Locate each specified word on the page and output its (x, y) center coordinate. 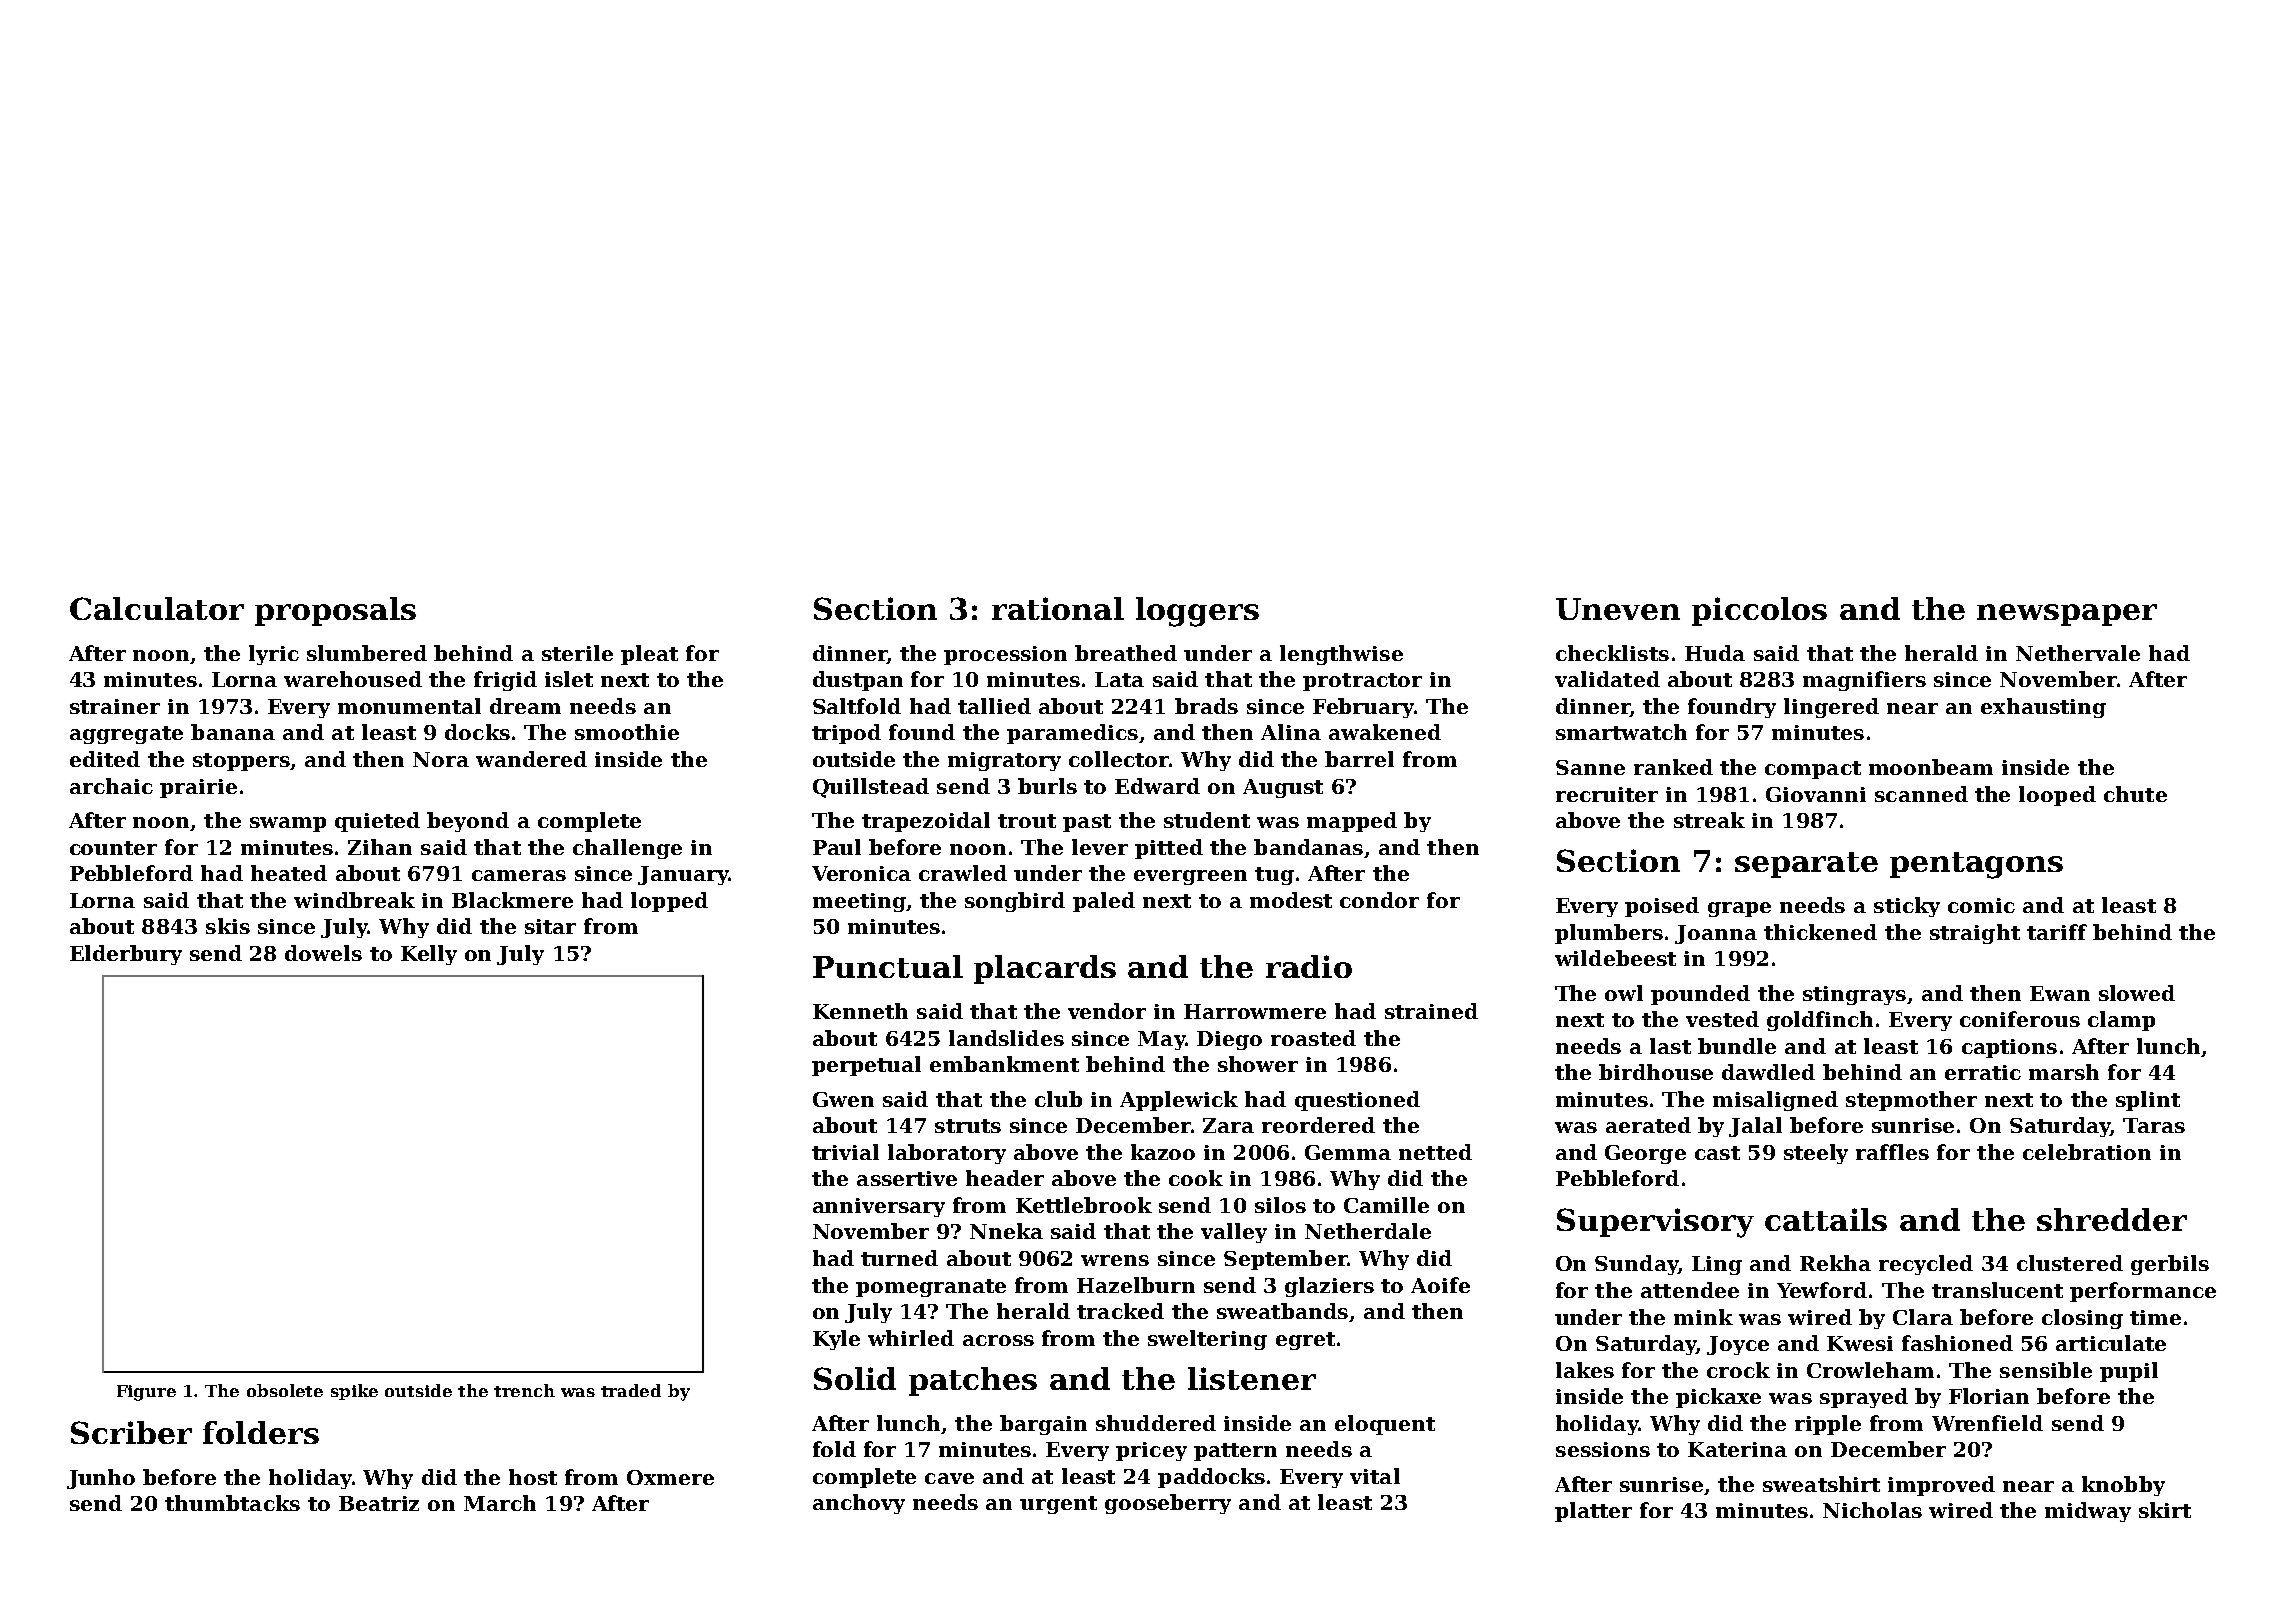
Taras (2154, 1125)
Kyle (836, 1340)
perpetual (866, 1066)
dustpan (858, 681)
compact (1813, 770)
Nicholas (1872, 1510)
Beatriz (379, 1503)
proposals (335, 611)
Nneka (1006, 1231)
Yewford (1822, 1290)
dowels (323, 953)
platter (1593, 1512)
